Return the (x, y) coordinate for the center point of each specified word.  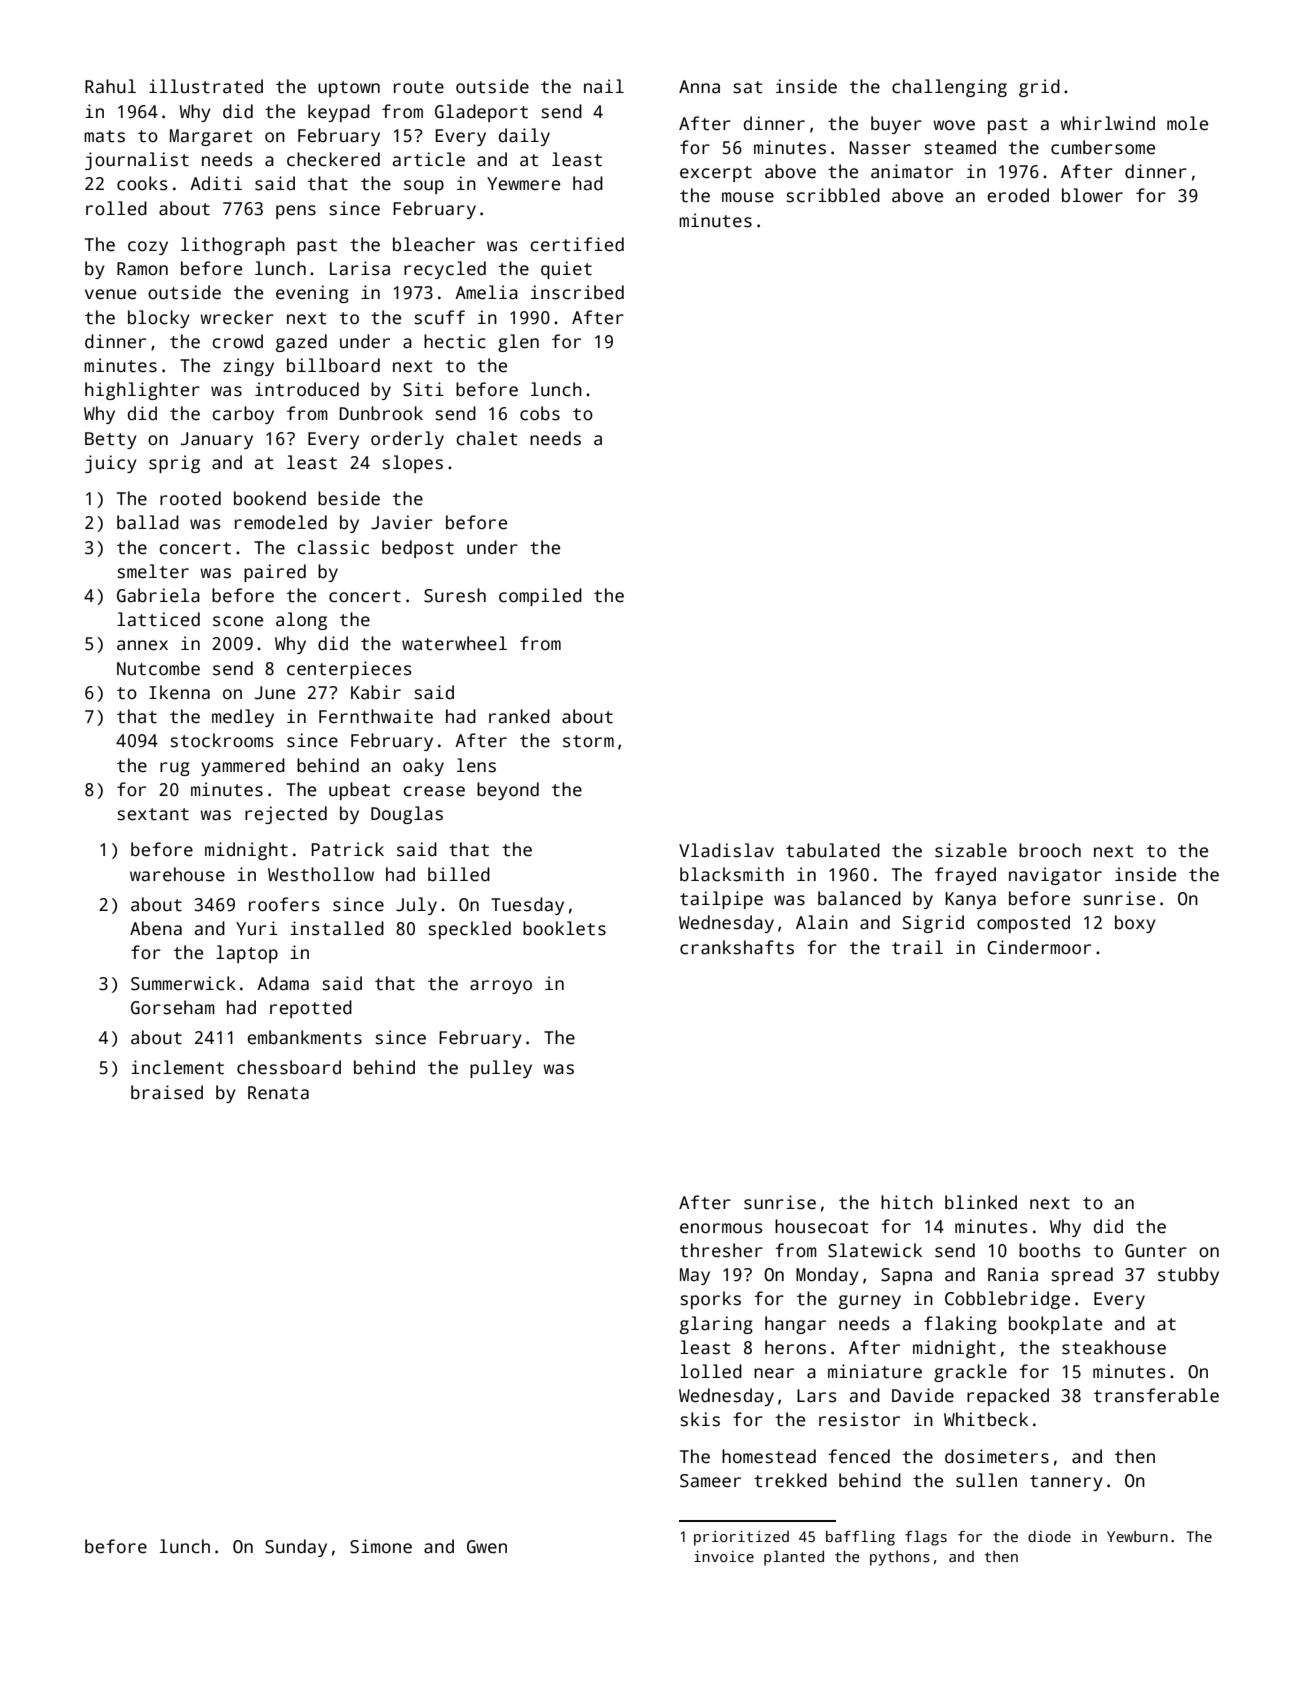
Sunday (296, 1548)
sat (747, 87)
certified (577, 244)
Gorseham (173, 1007)
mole (1187, 123)
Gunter (1156, 1251)
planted (794, 1558)
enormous (721, 1228)
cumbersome (1103, 147)
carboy (243, 415)
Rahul (110, 86)
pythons (900, 1558)
